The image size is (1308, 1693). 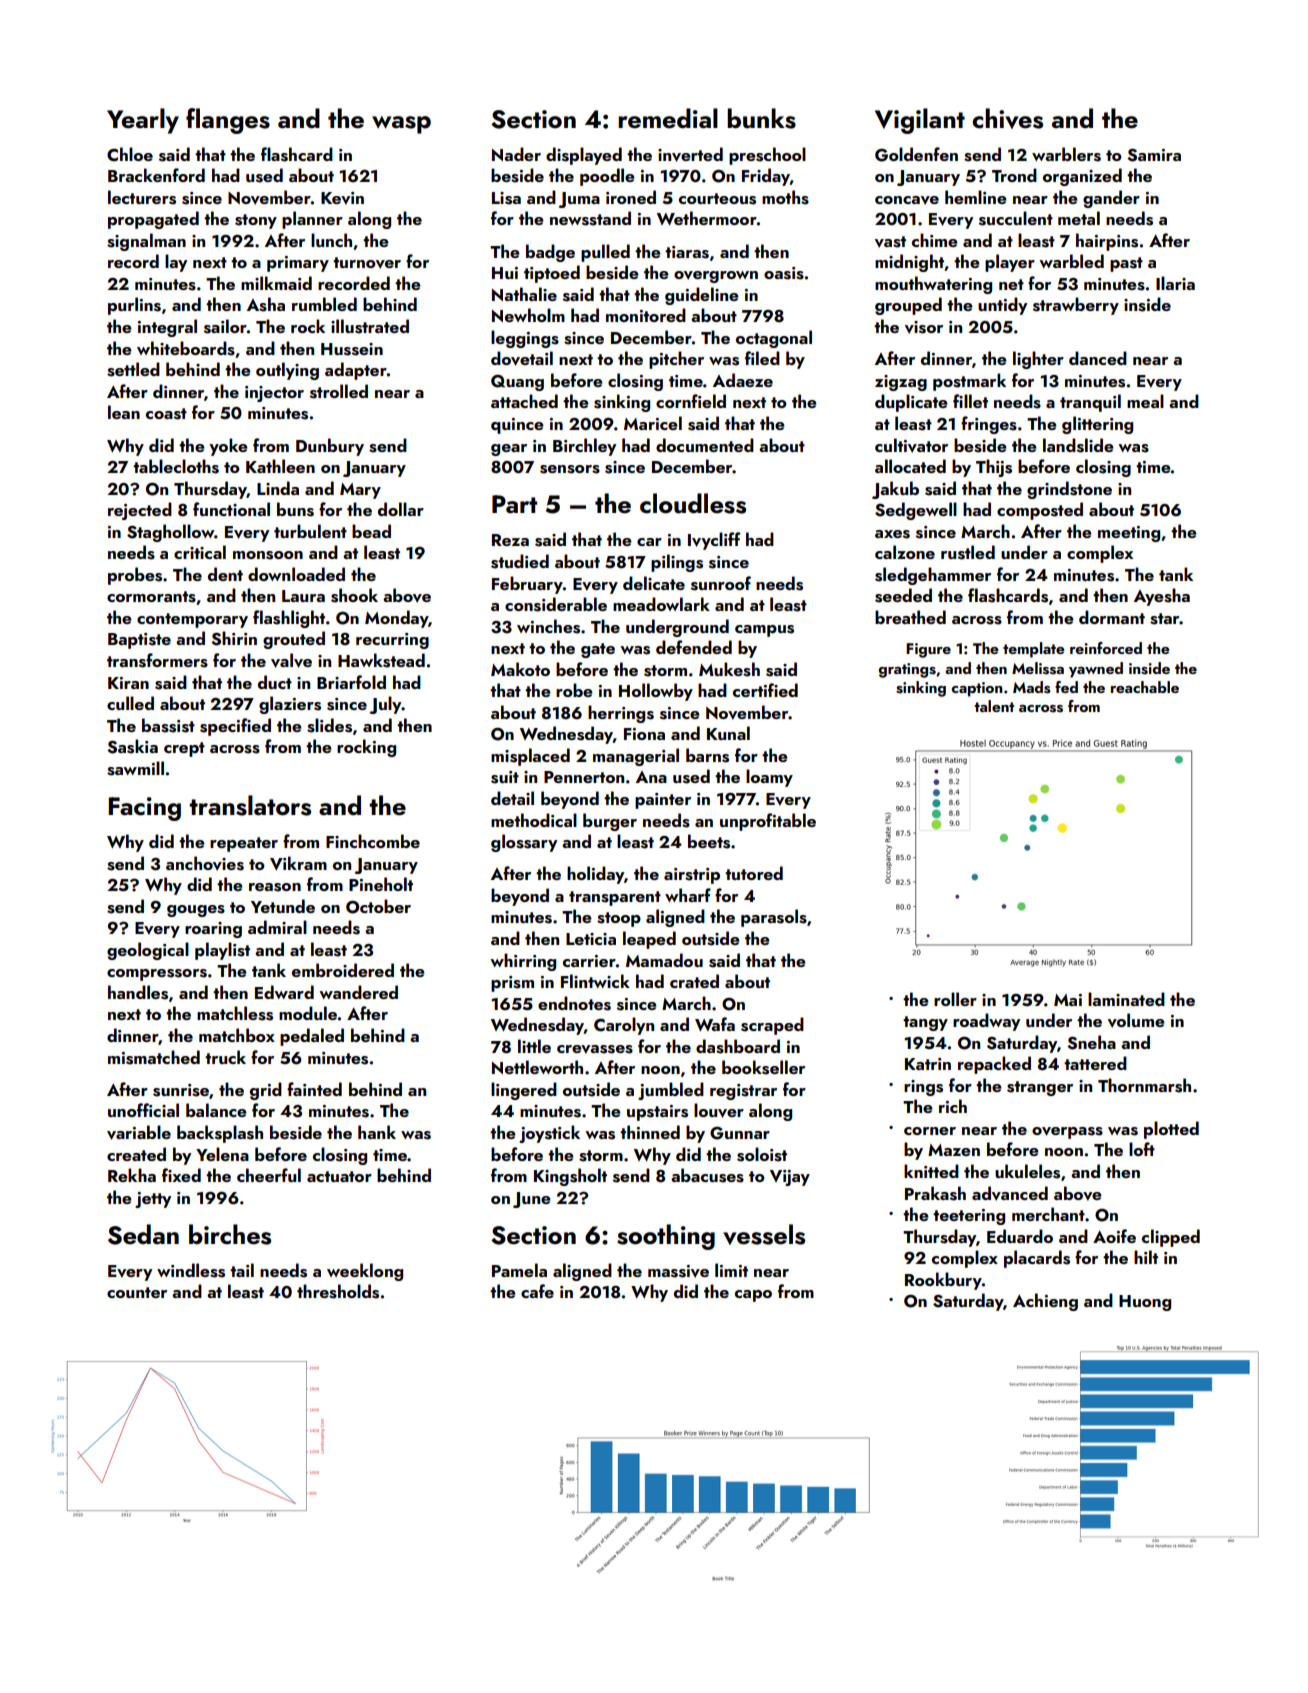 What do you see at coordinates (765, 690) in the document?
I see `certified` at bounding box center [765, 690].
